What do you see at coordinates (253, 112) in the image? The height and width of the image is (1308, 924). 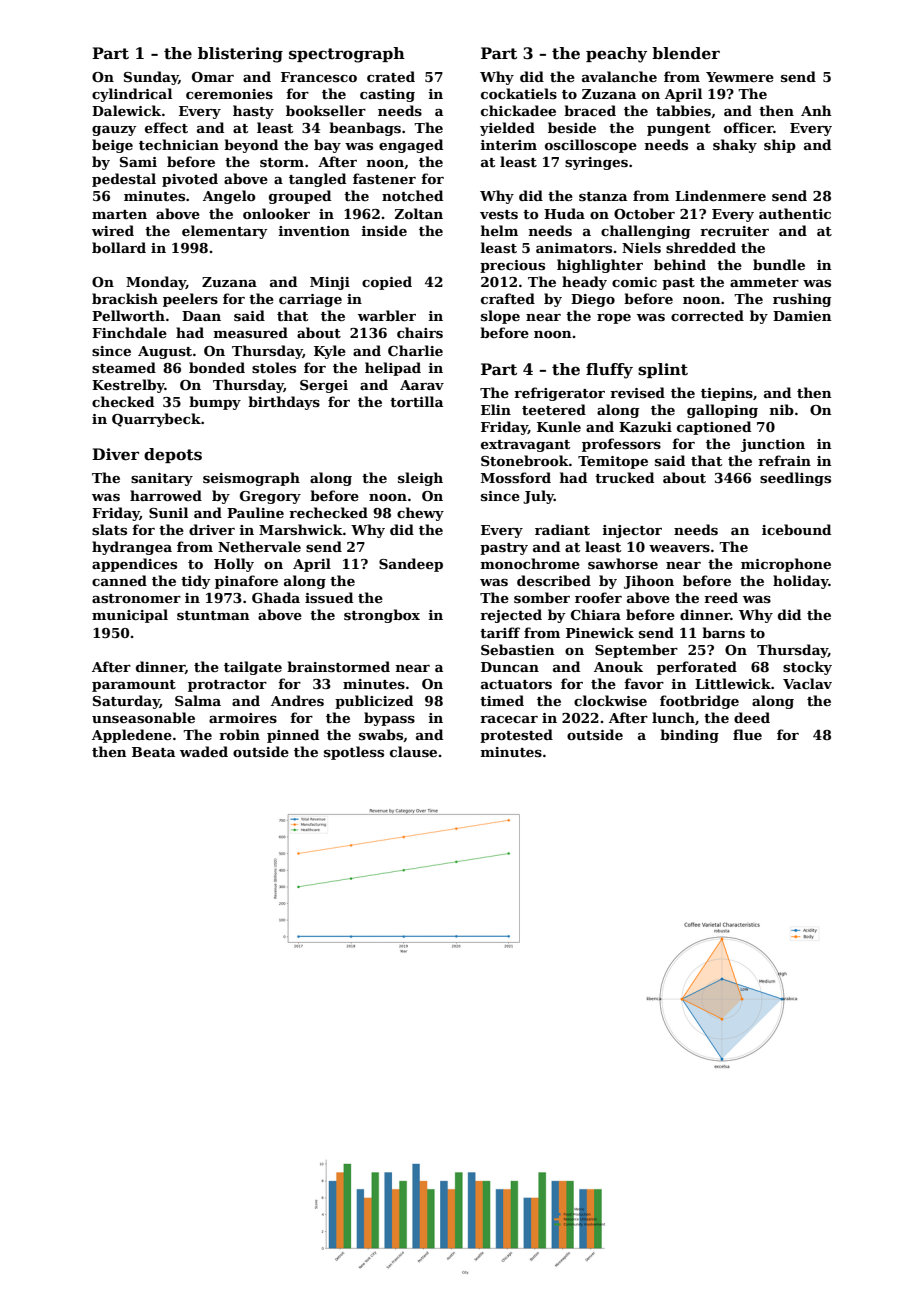 I see `hasty` at bounding box center [253, 112].
